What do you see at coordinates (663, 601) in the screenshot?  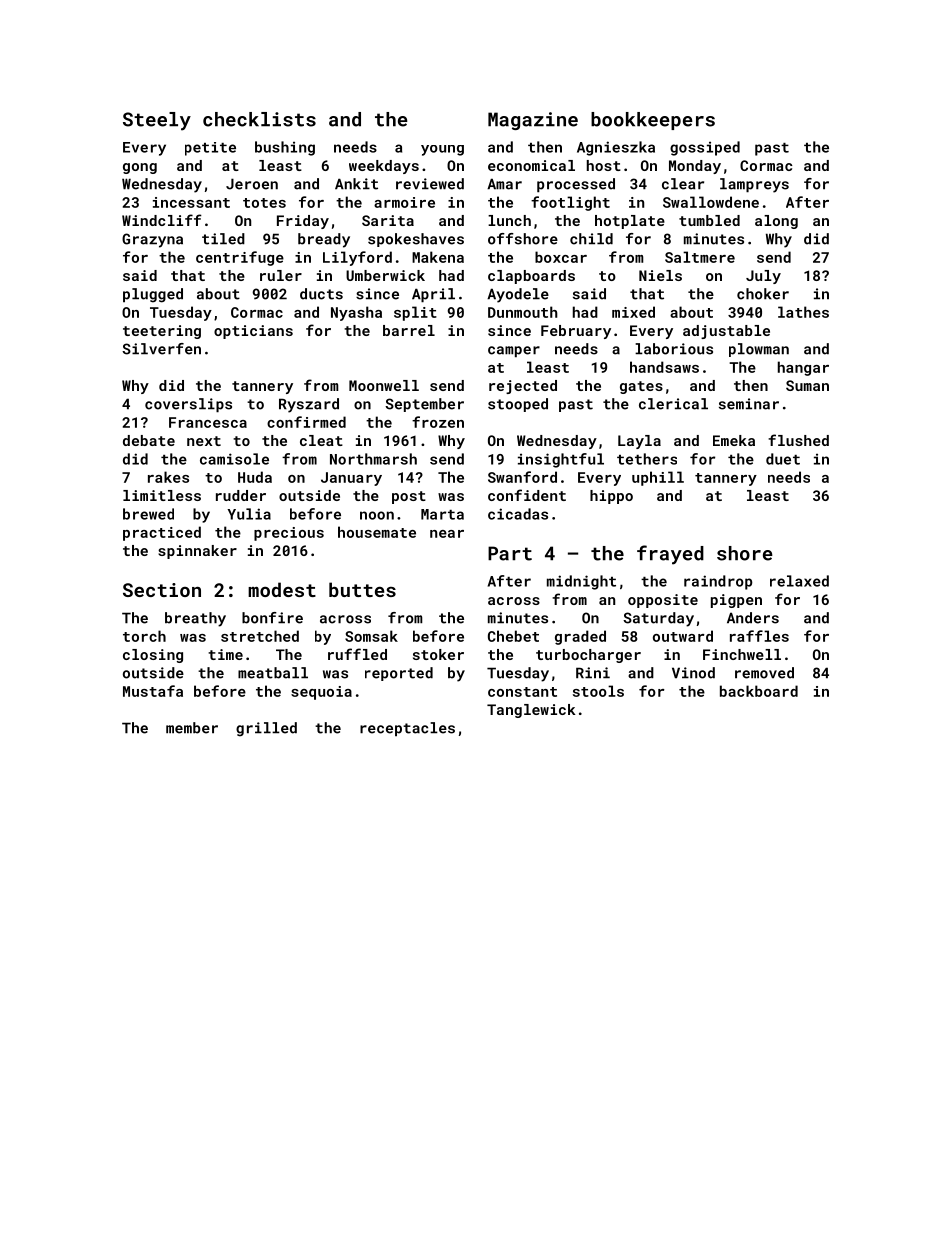 I see `opposite` at bounding box center [663, 601].
